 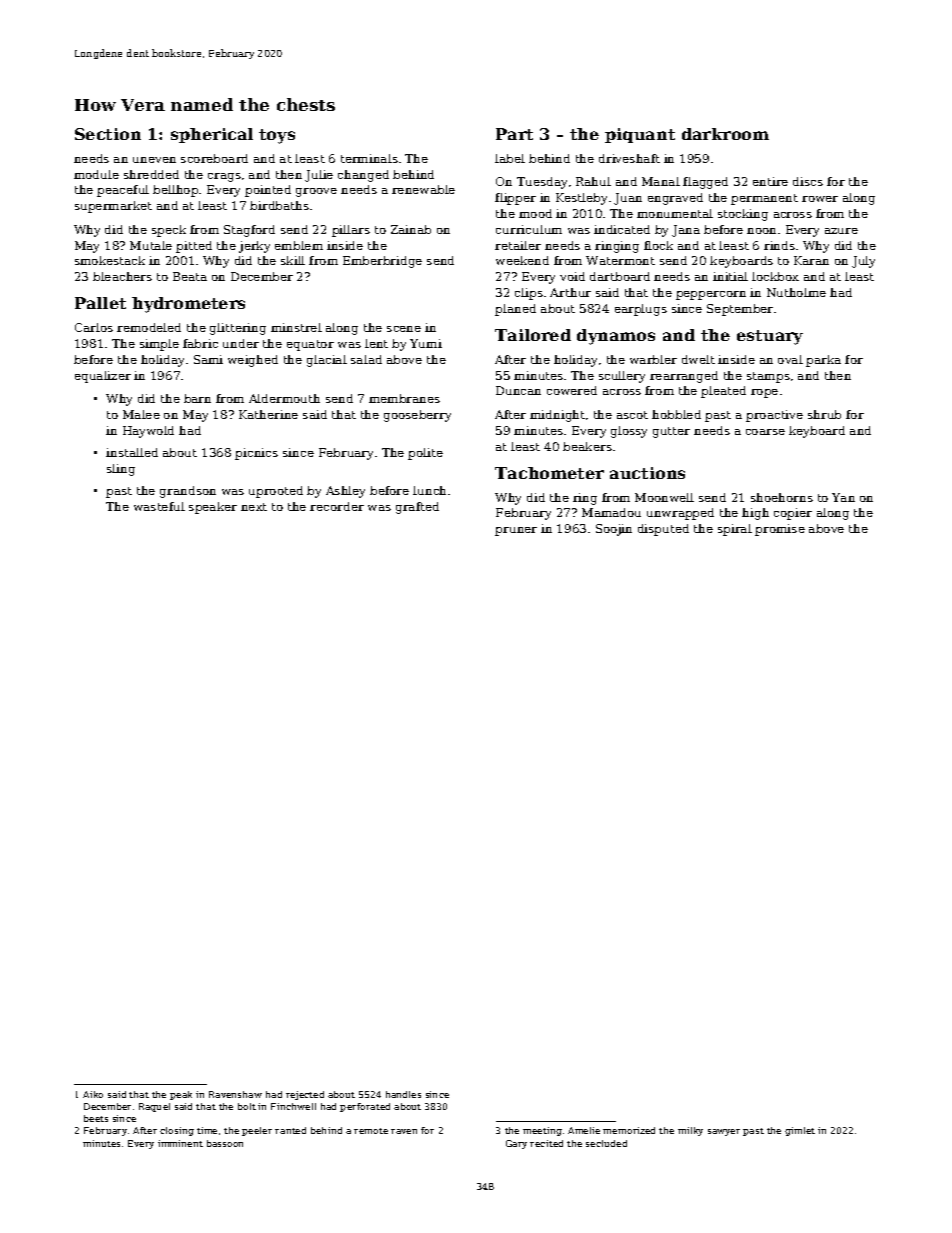 I want to click on disputed, so click(x=663, y=530).
